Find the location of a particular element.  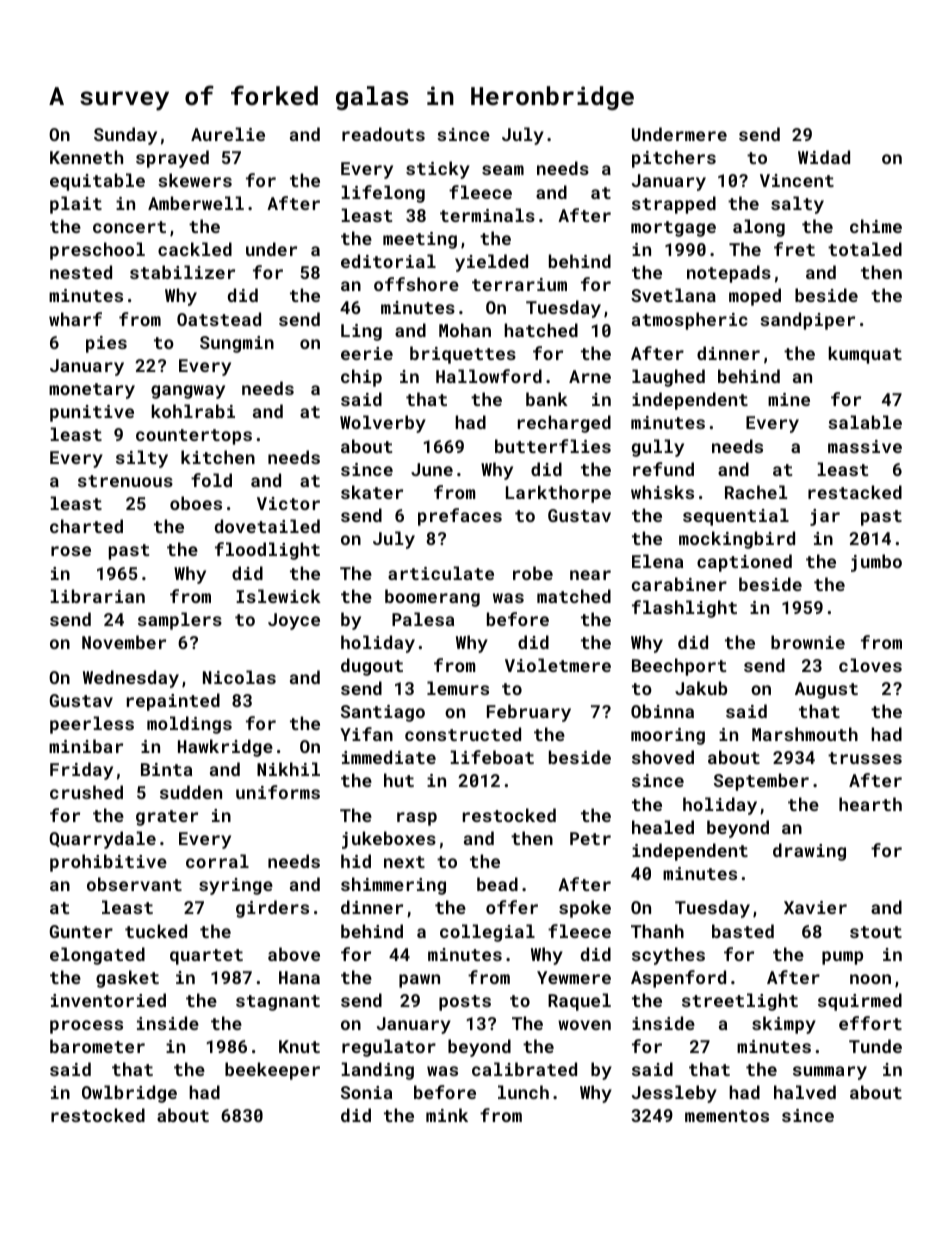

grater is located at coordinates (167, 818).
